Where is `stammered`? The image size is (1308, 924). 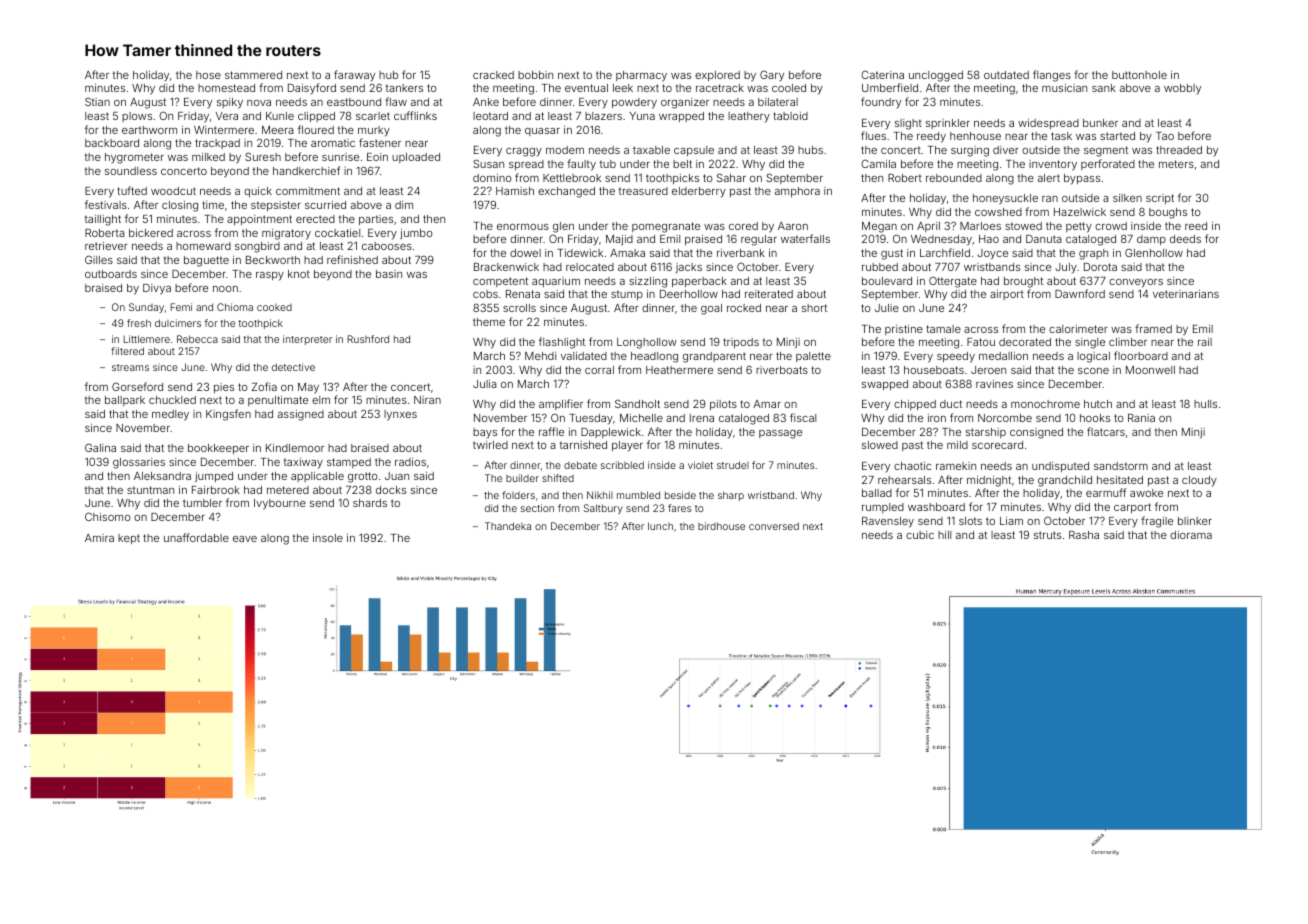 stammered is located at coordinates (253, 75).
